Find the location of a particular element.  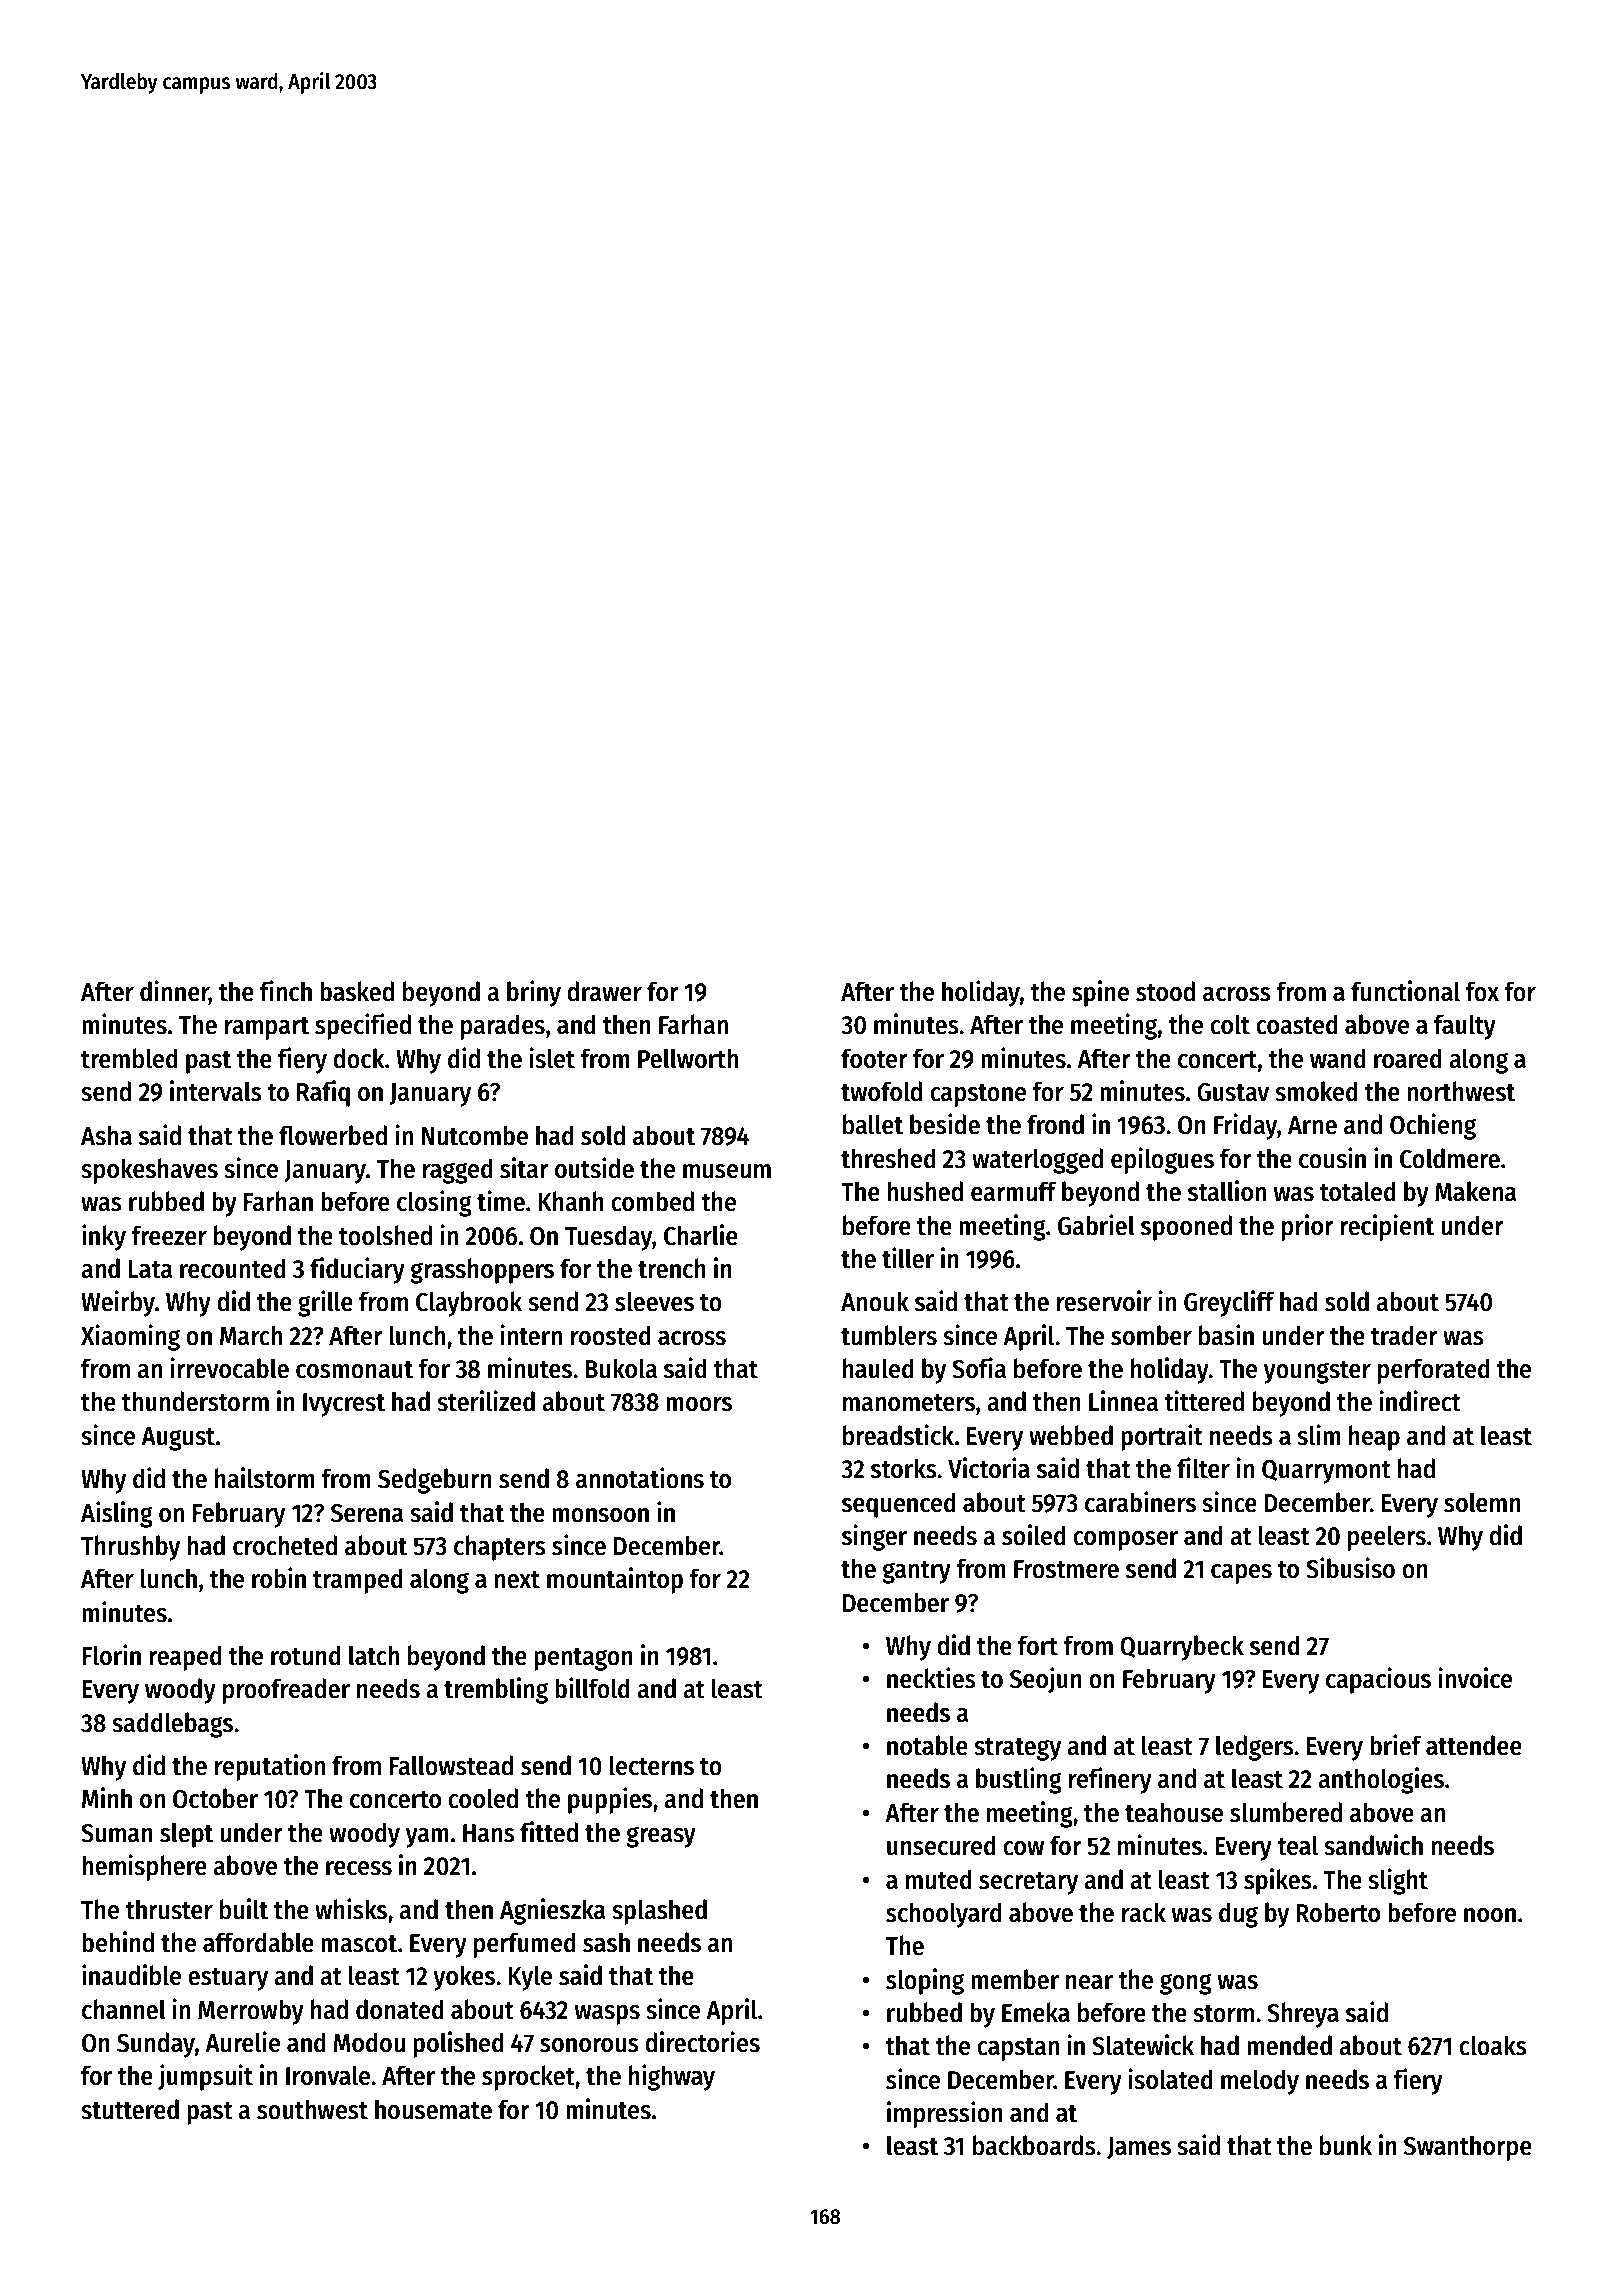

singer is located at coordinates (874, 1537).
